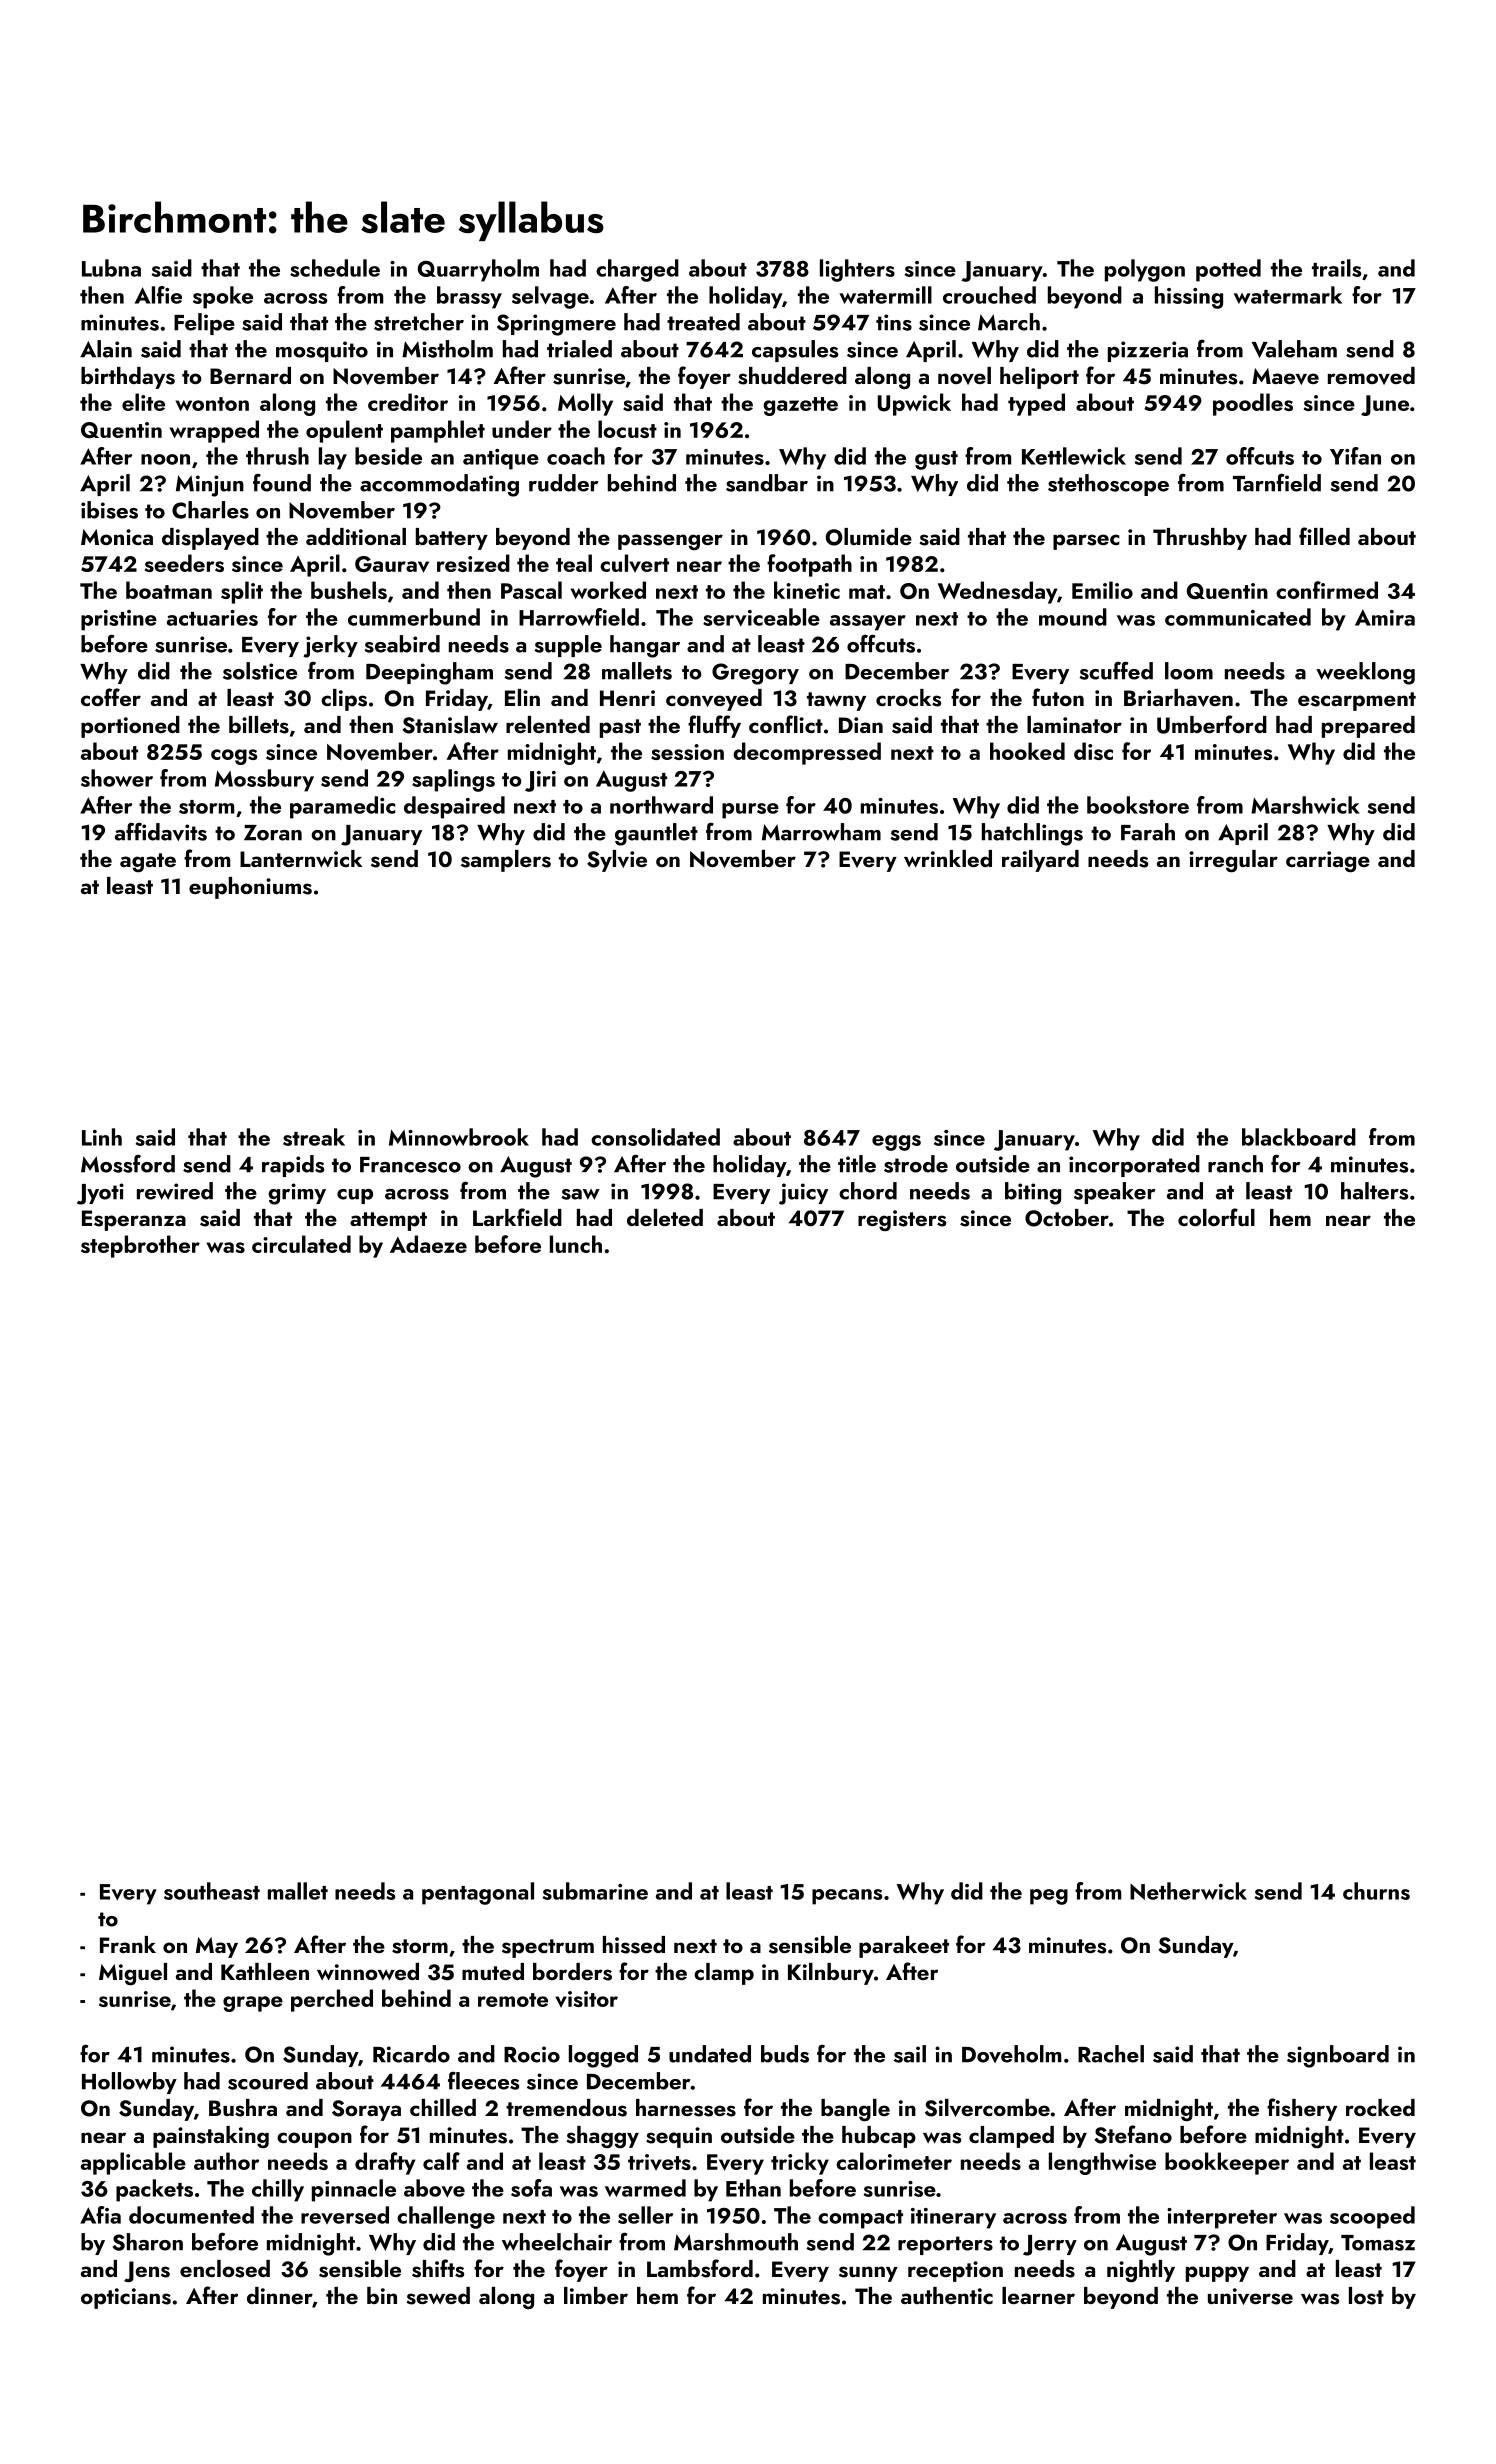  I want to click on schedule, so click(335, 268).
